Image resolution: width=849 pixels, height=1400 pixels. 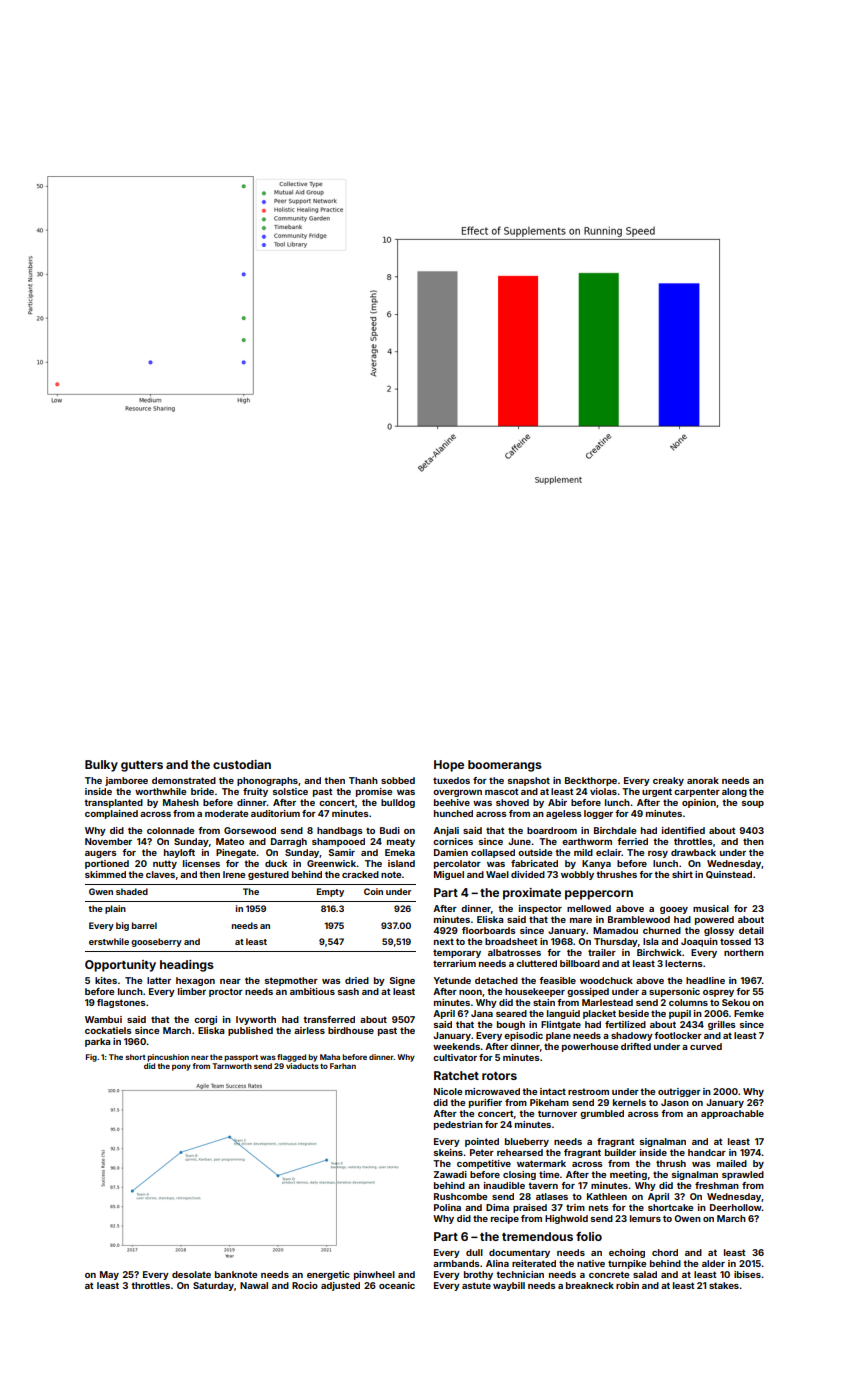 What do you see at coordinates (485, 1103) in the screenshot?
I see `purifier` at bounding box center [485, 1103].
